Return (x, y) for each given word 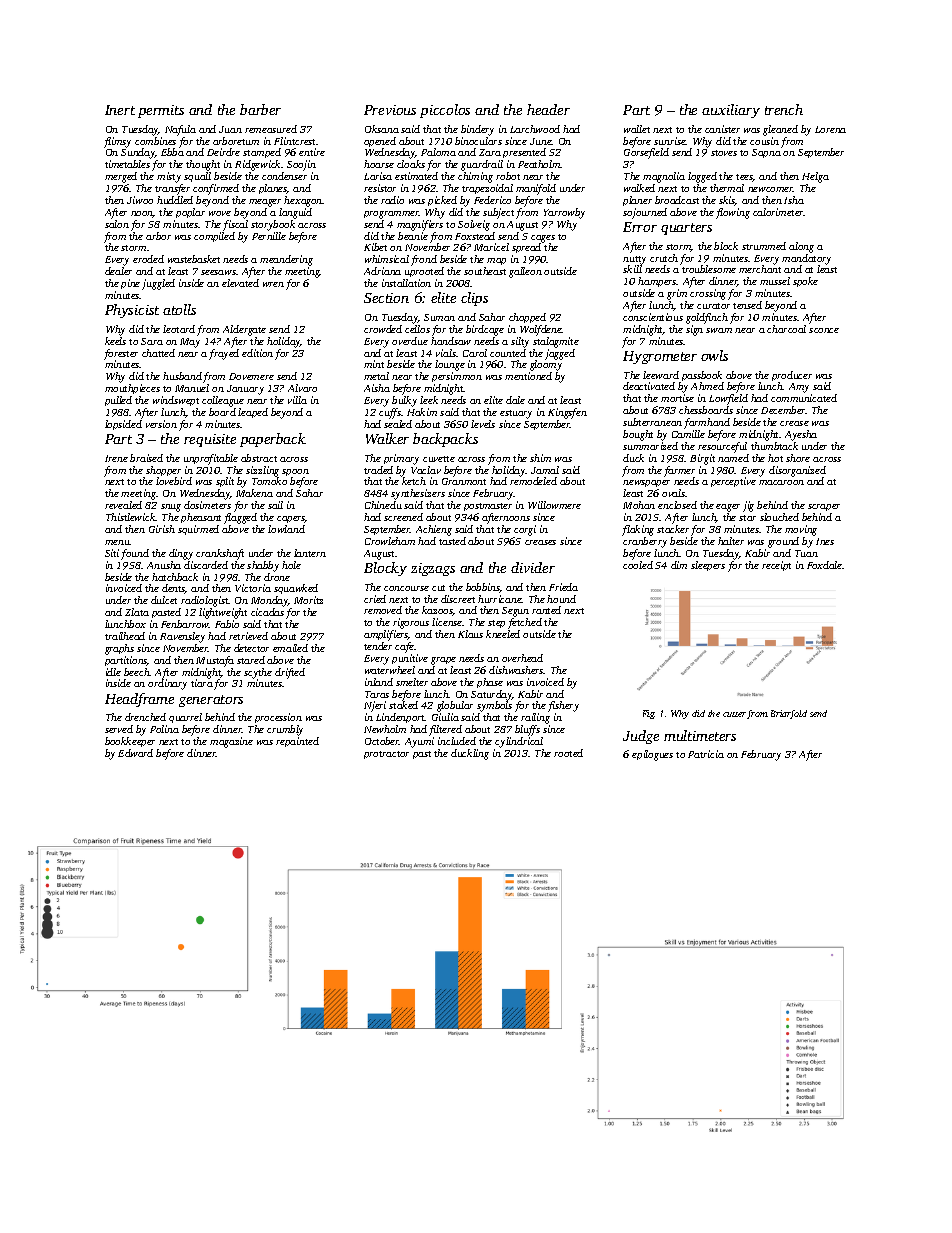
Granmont (464, 481)
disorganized (797, 471)
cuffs (390, 413)
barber (260, 109)
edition (257, 353)
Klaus (470, 634)
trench (784, 109)
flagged (240, 518)
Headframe (139, 700)
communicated (804, 398)
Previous (390, 110)
